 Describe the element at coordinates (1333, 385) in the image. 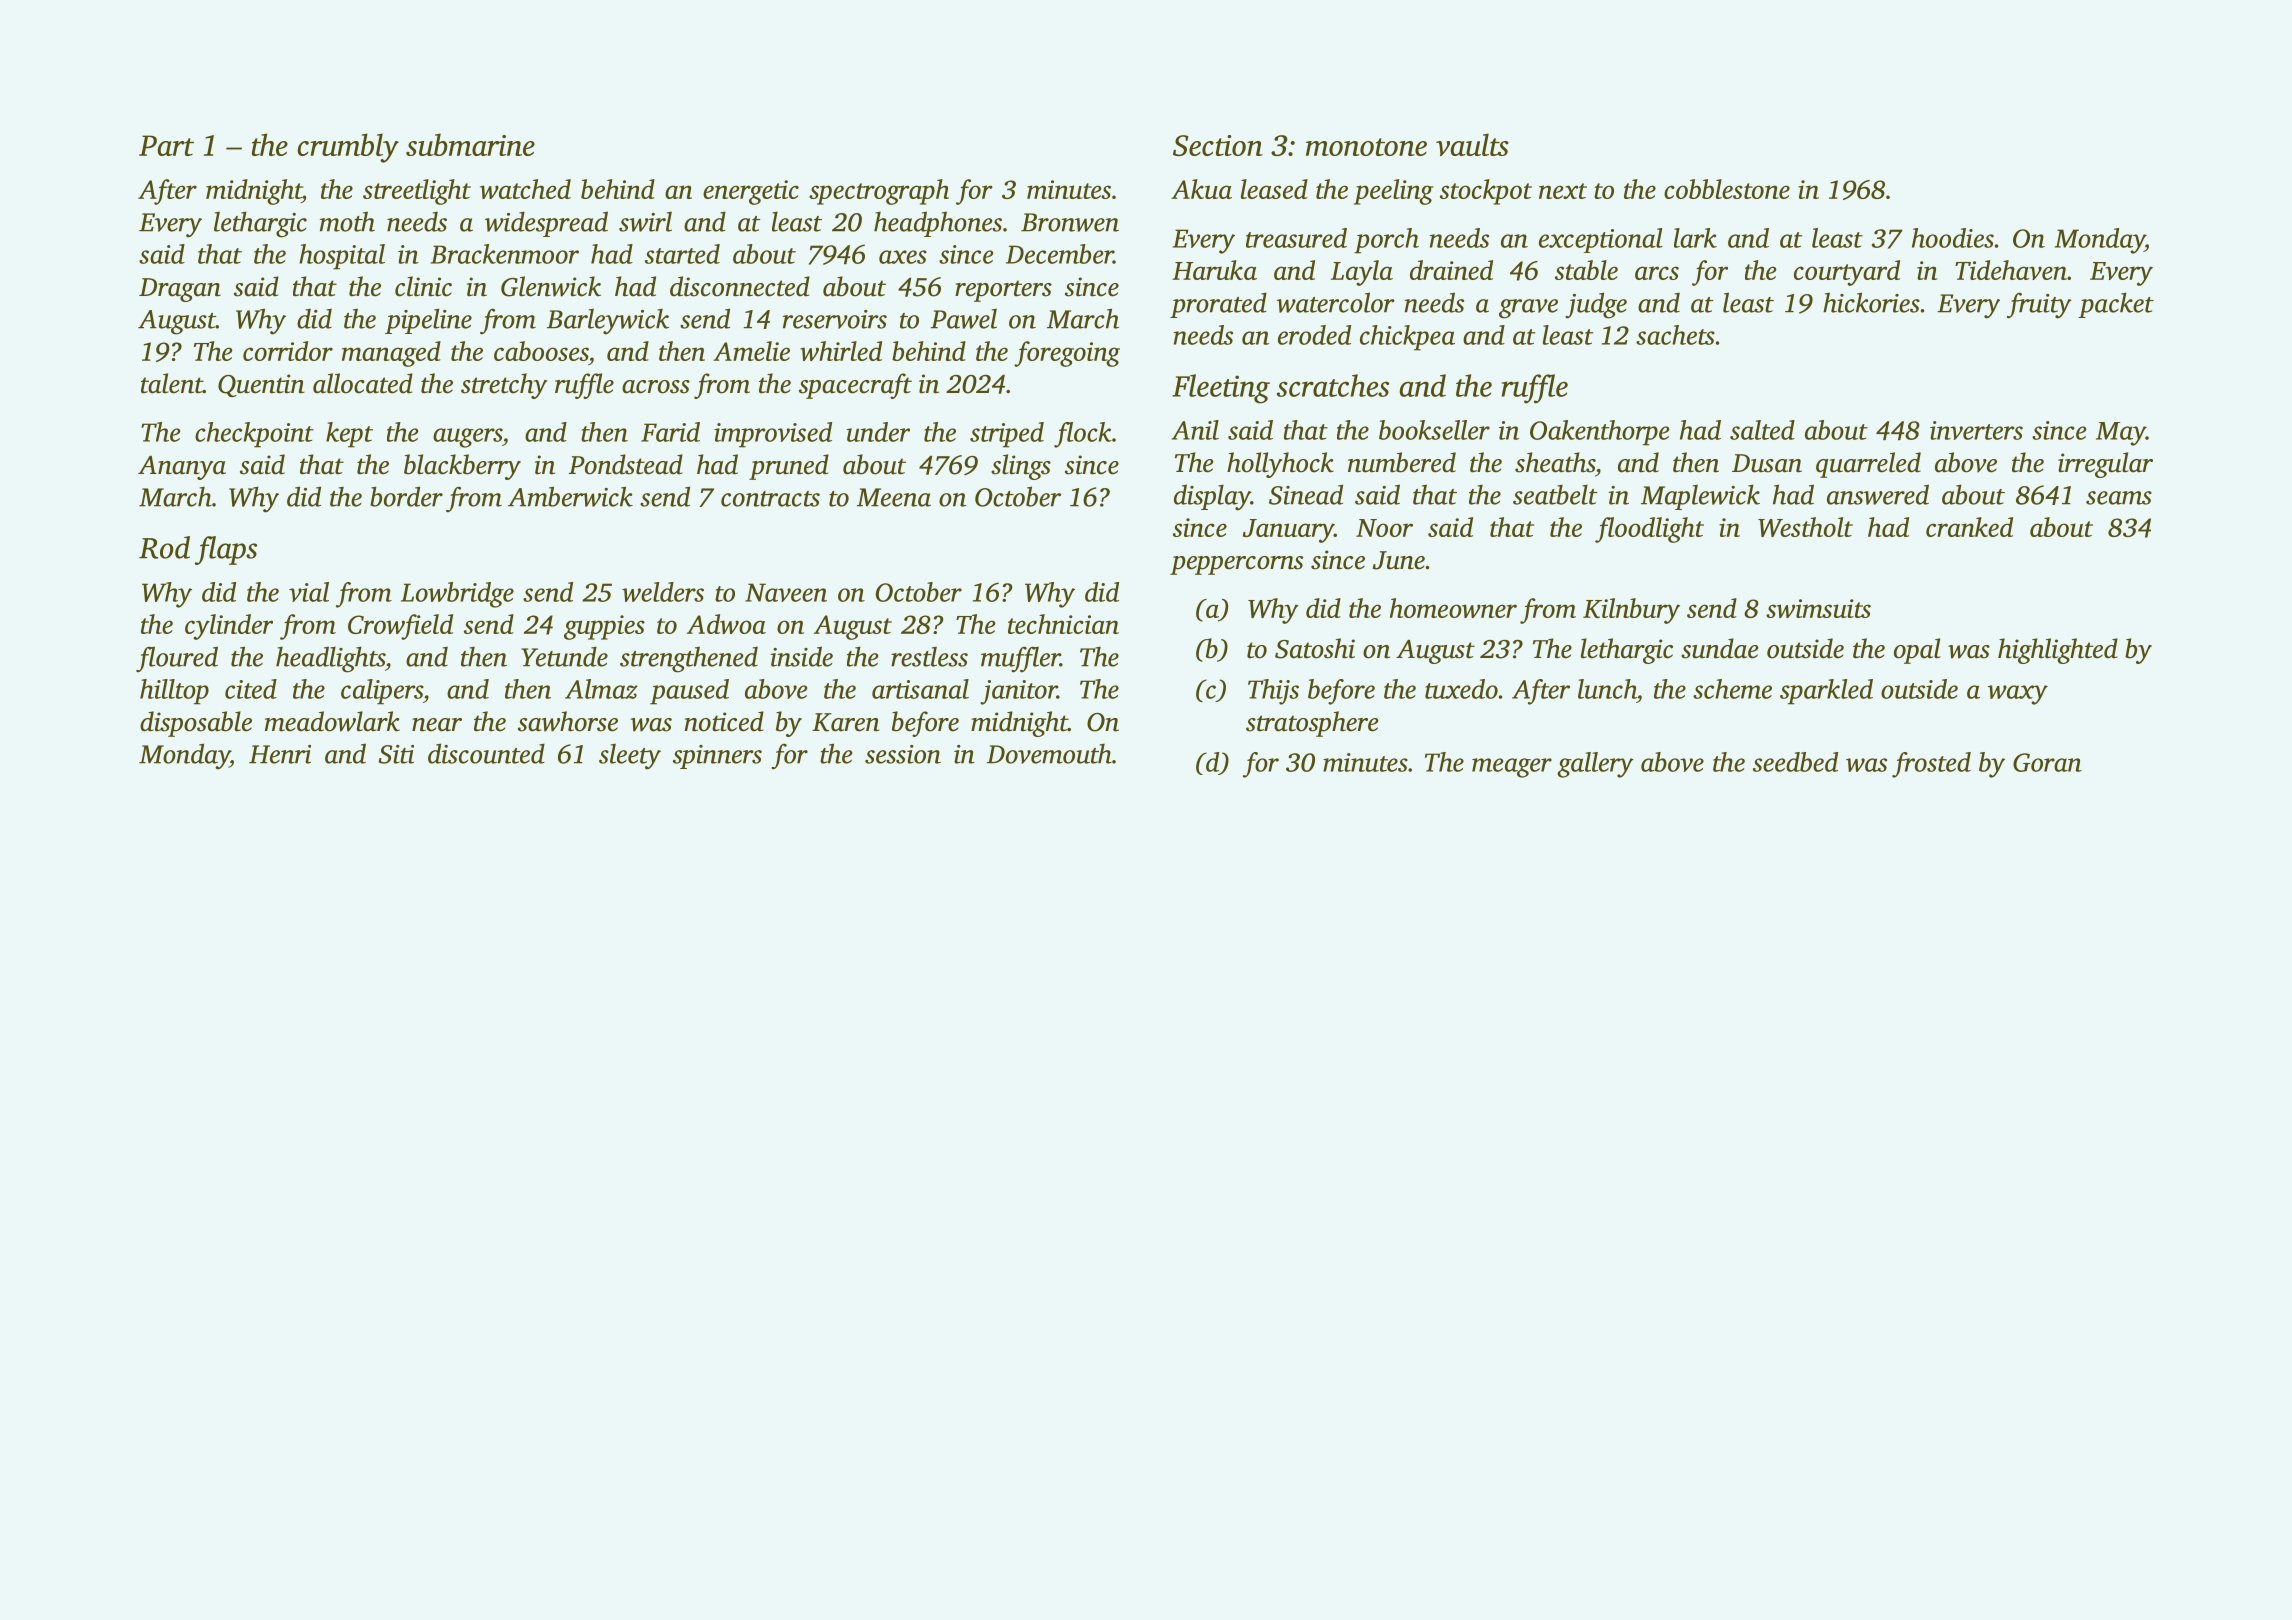

I see `scratches` at that location.
